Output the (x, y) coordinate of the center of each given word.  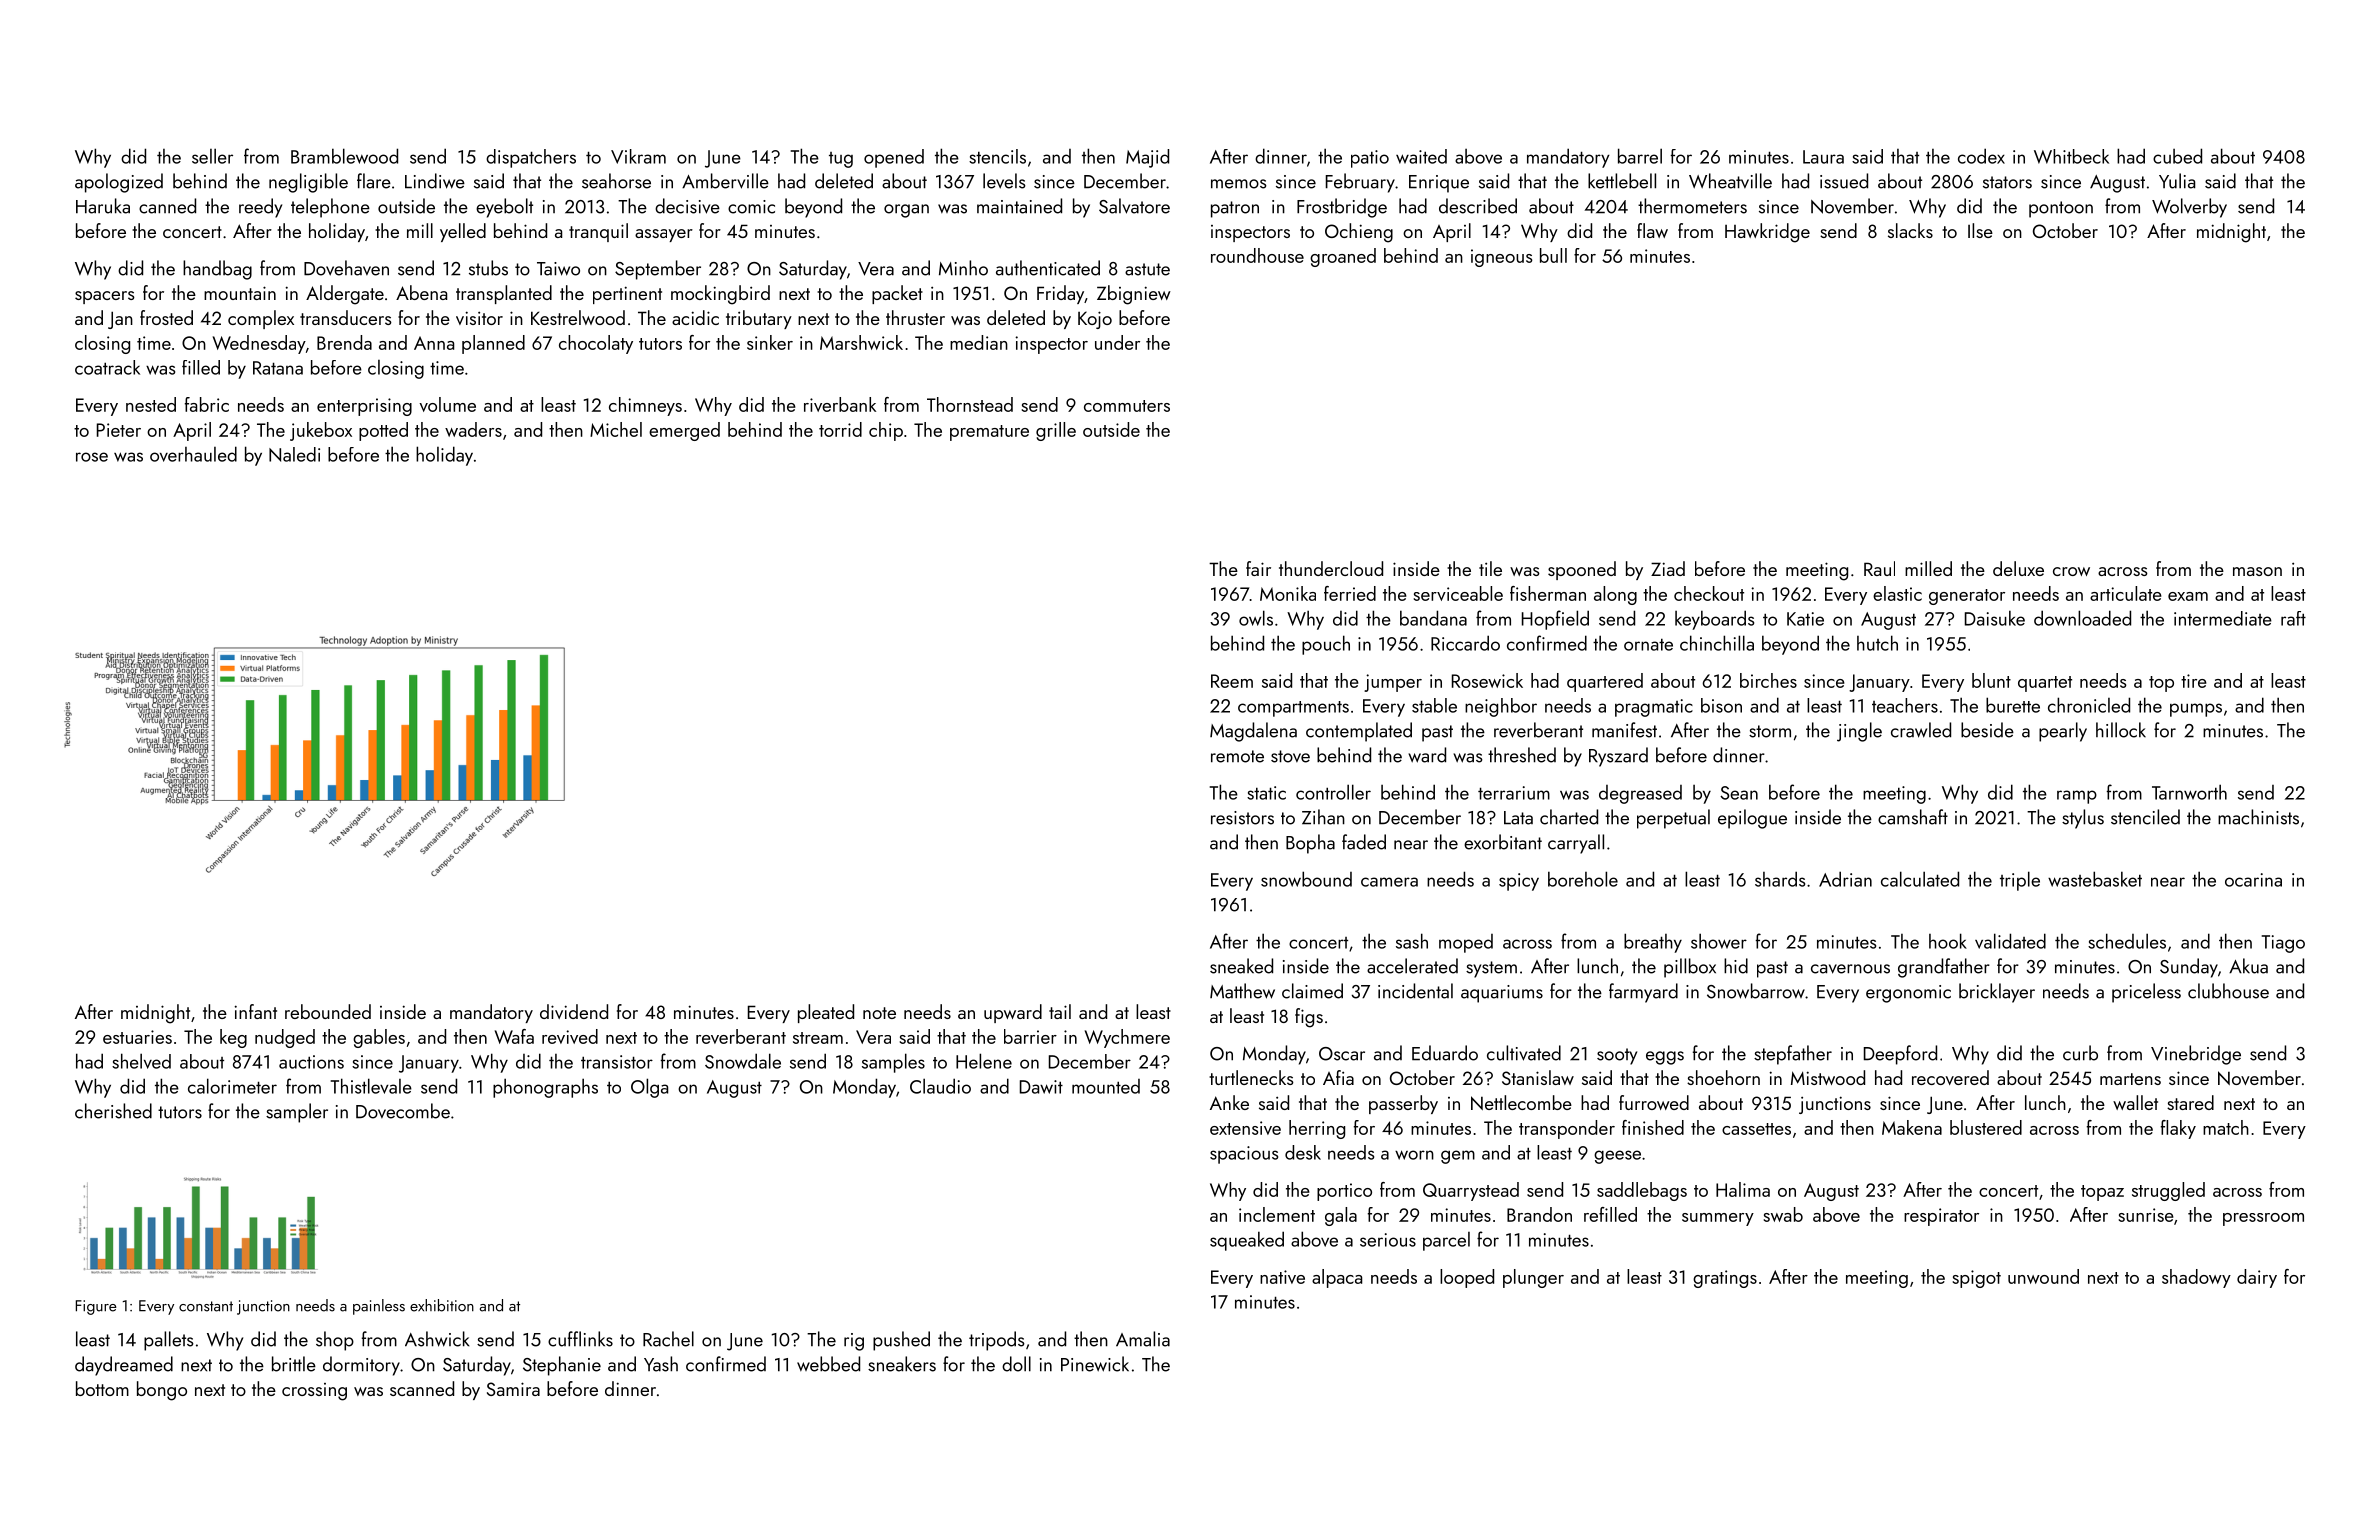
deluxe (2018, 568)
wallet (2135, 1102)
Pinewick (1095, 1364)
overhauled (193, 454)
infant (255, 1011)
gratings (1725, 1279)
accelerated (1412, 966)
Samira (513, 1389)
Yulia (2177, 181)
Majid (1147, 158)
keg (233, 1038)
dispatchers (531, 158)
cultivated (1524, 1053)
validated (2010, 941)
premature (989, 433)
